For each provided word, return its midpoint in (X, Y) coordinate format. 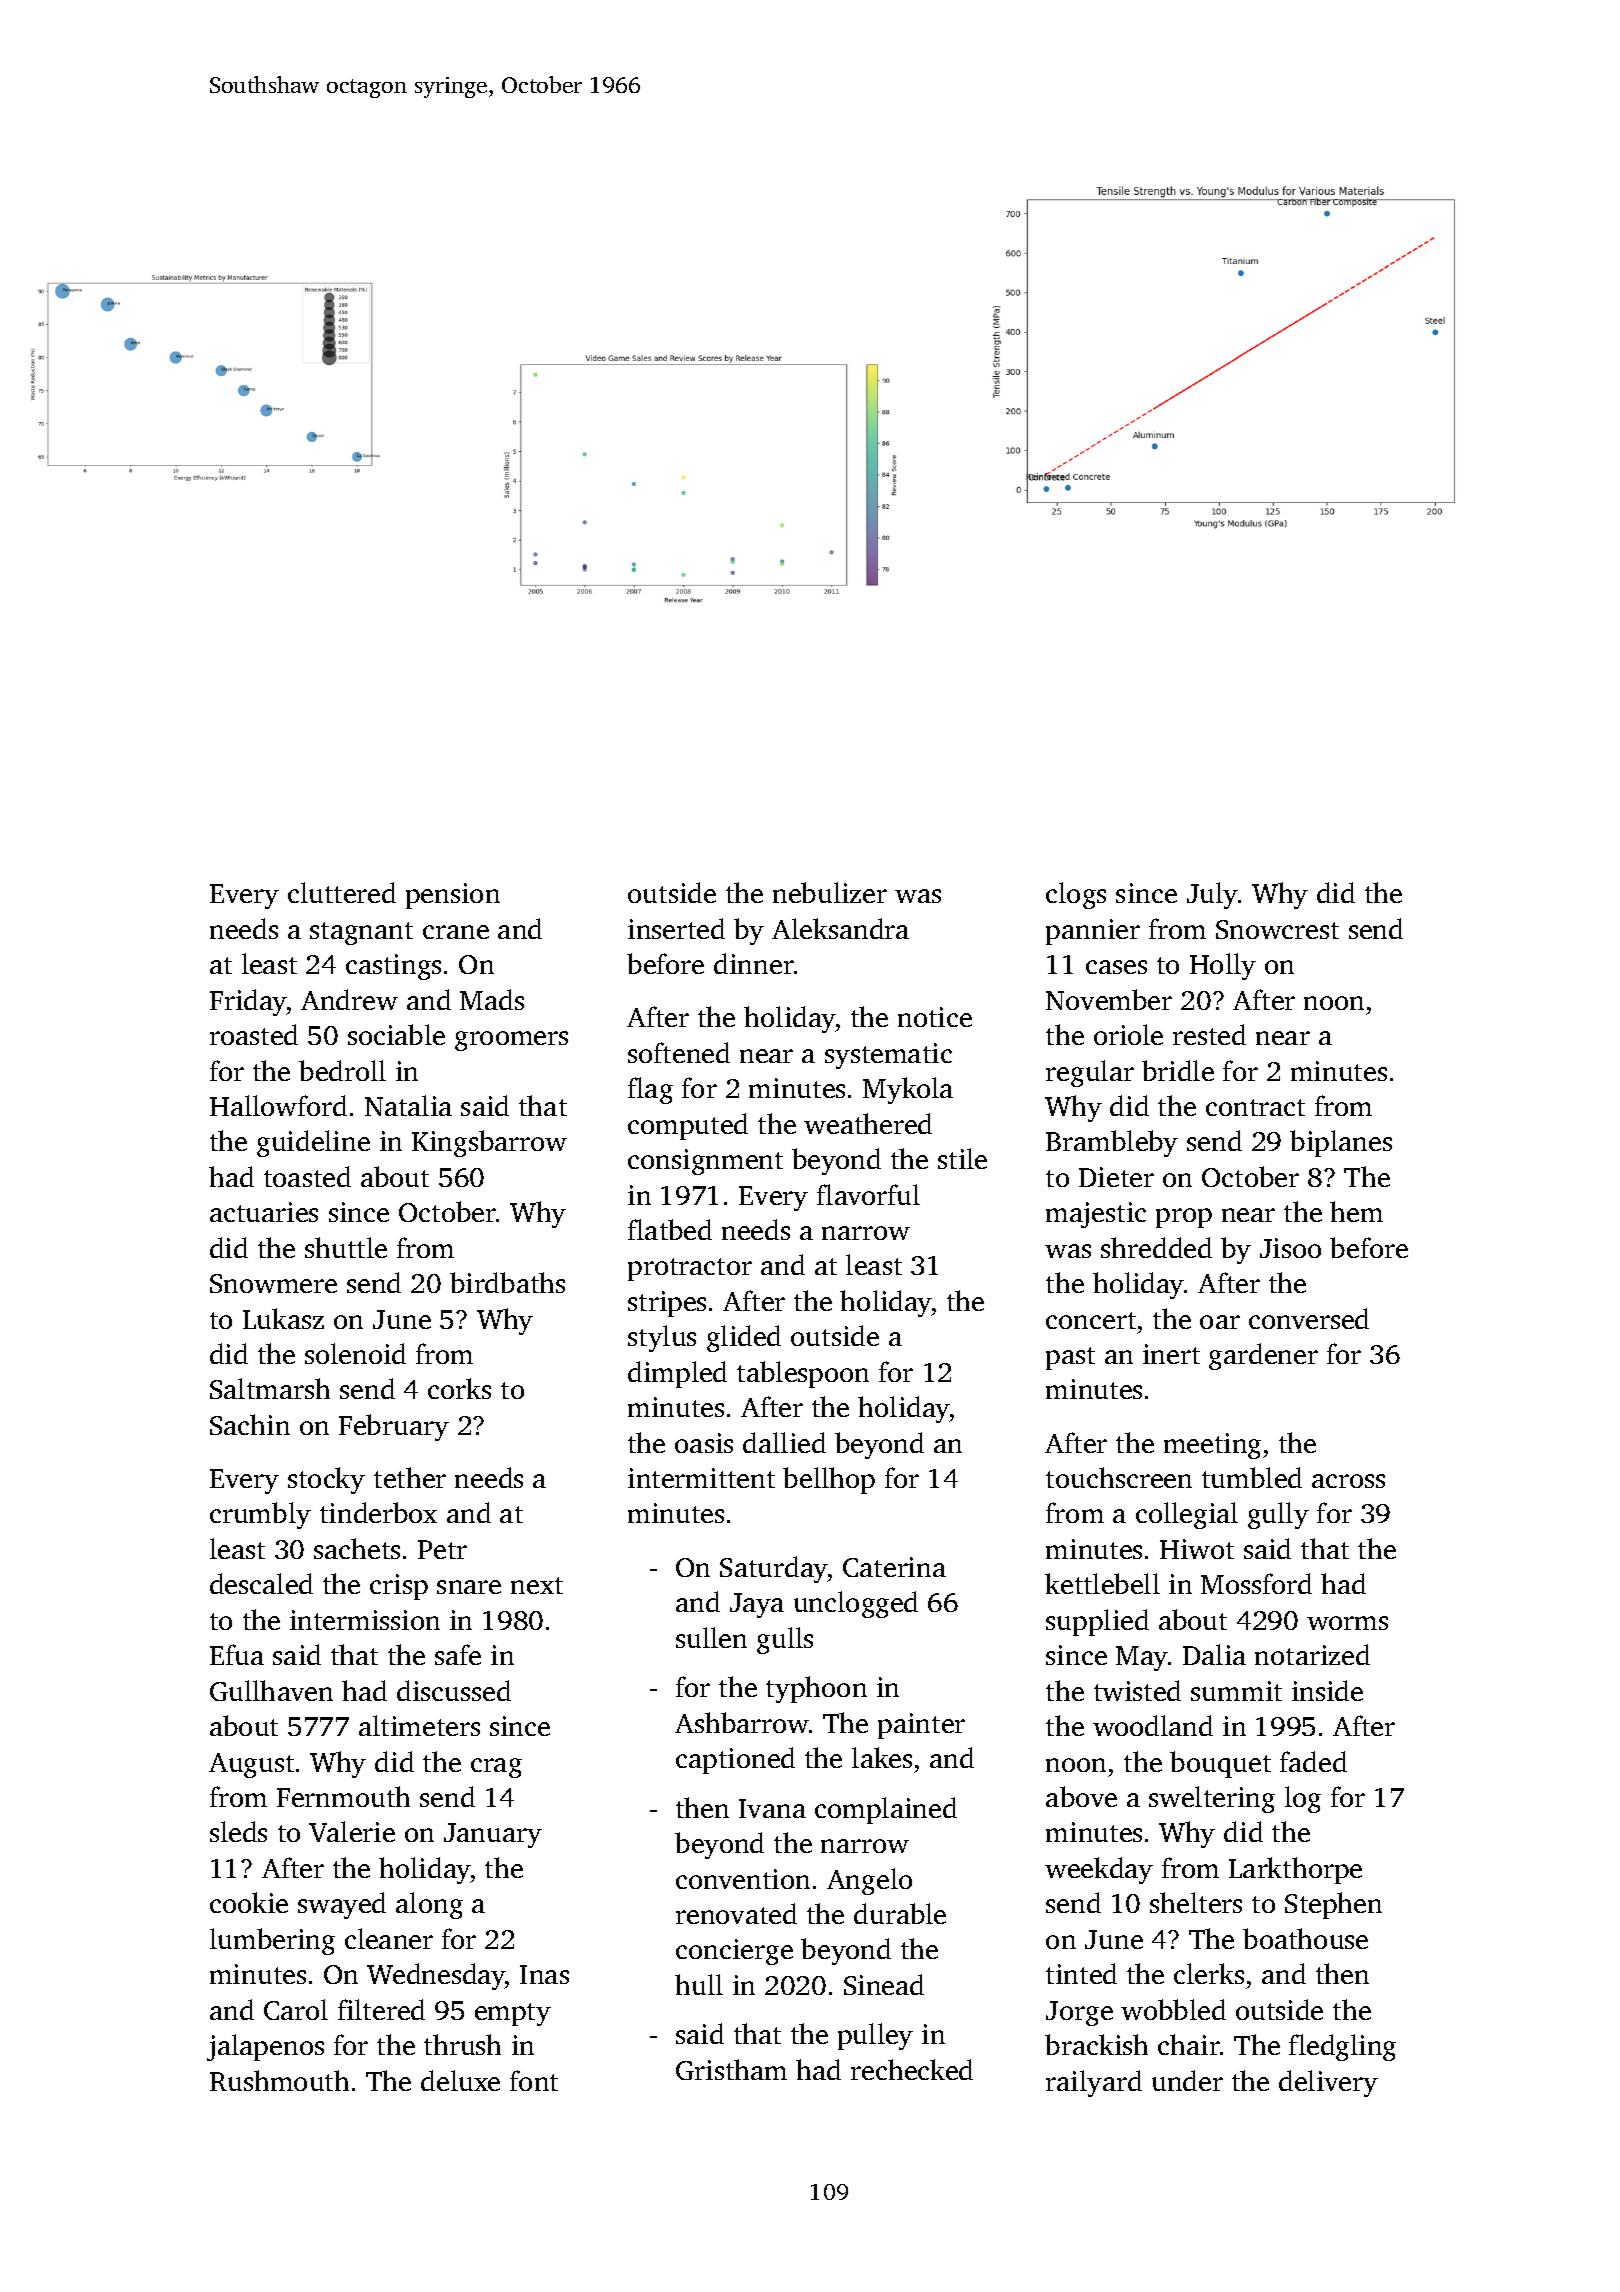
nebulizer (830, 892)
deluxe (460, 2080)
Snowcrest (1277, 929)
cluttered (342, 892)
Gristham (731, 2069)
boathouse (1305, 1938)
